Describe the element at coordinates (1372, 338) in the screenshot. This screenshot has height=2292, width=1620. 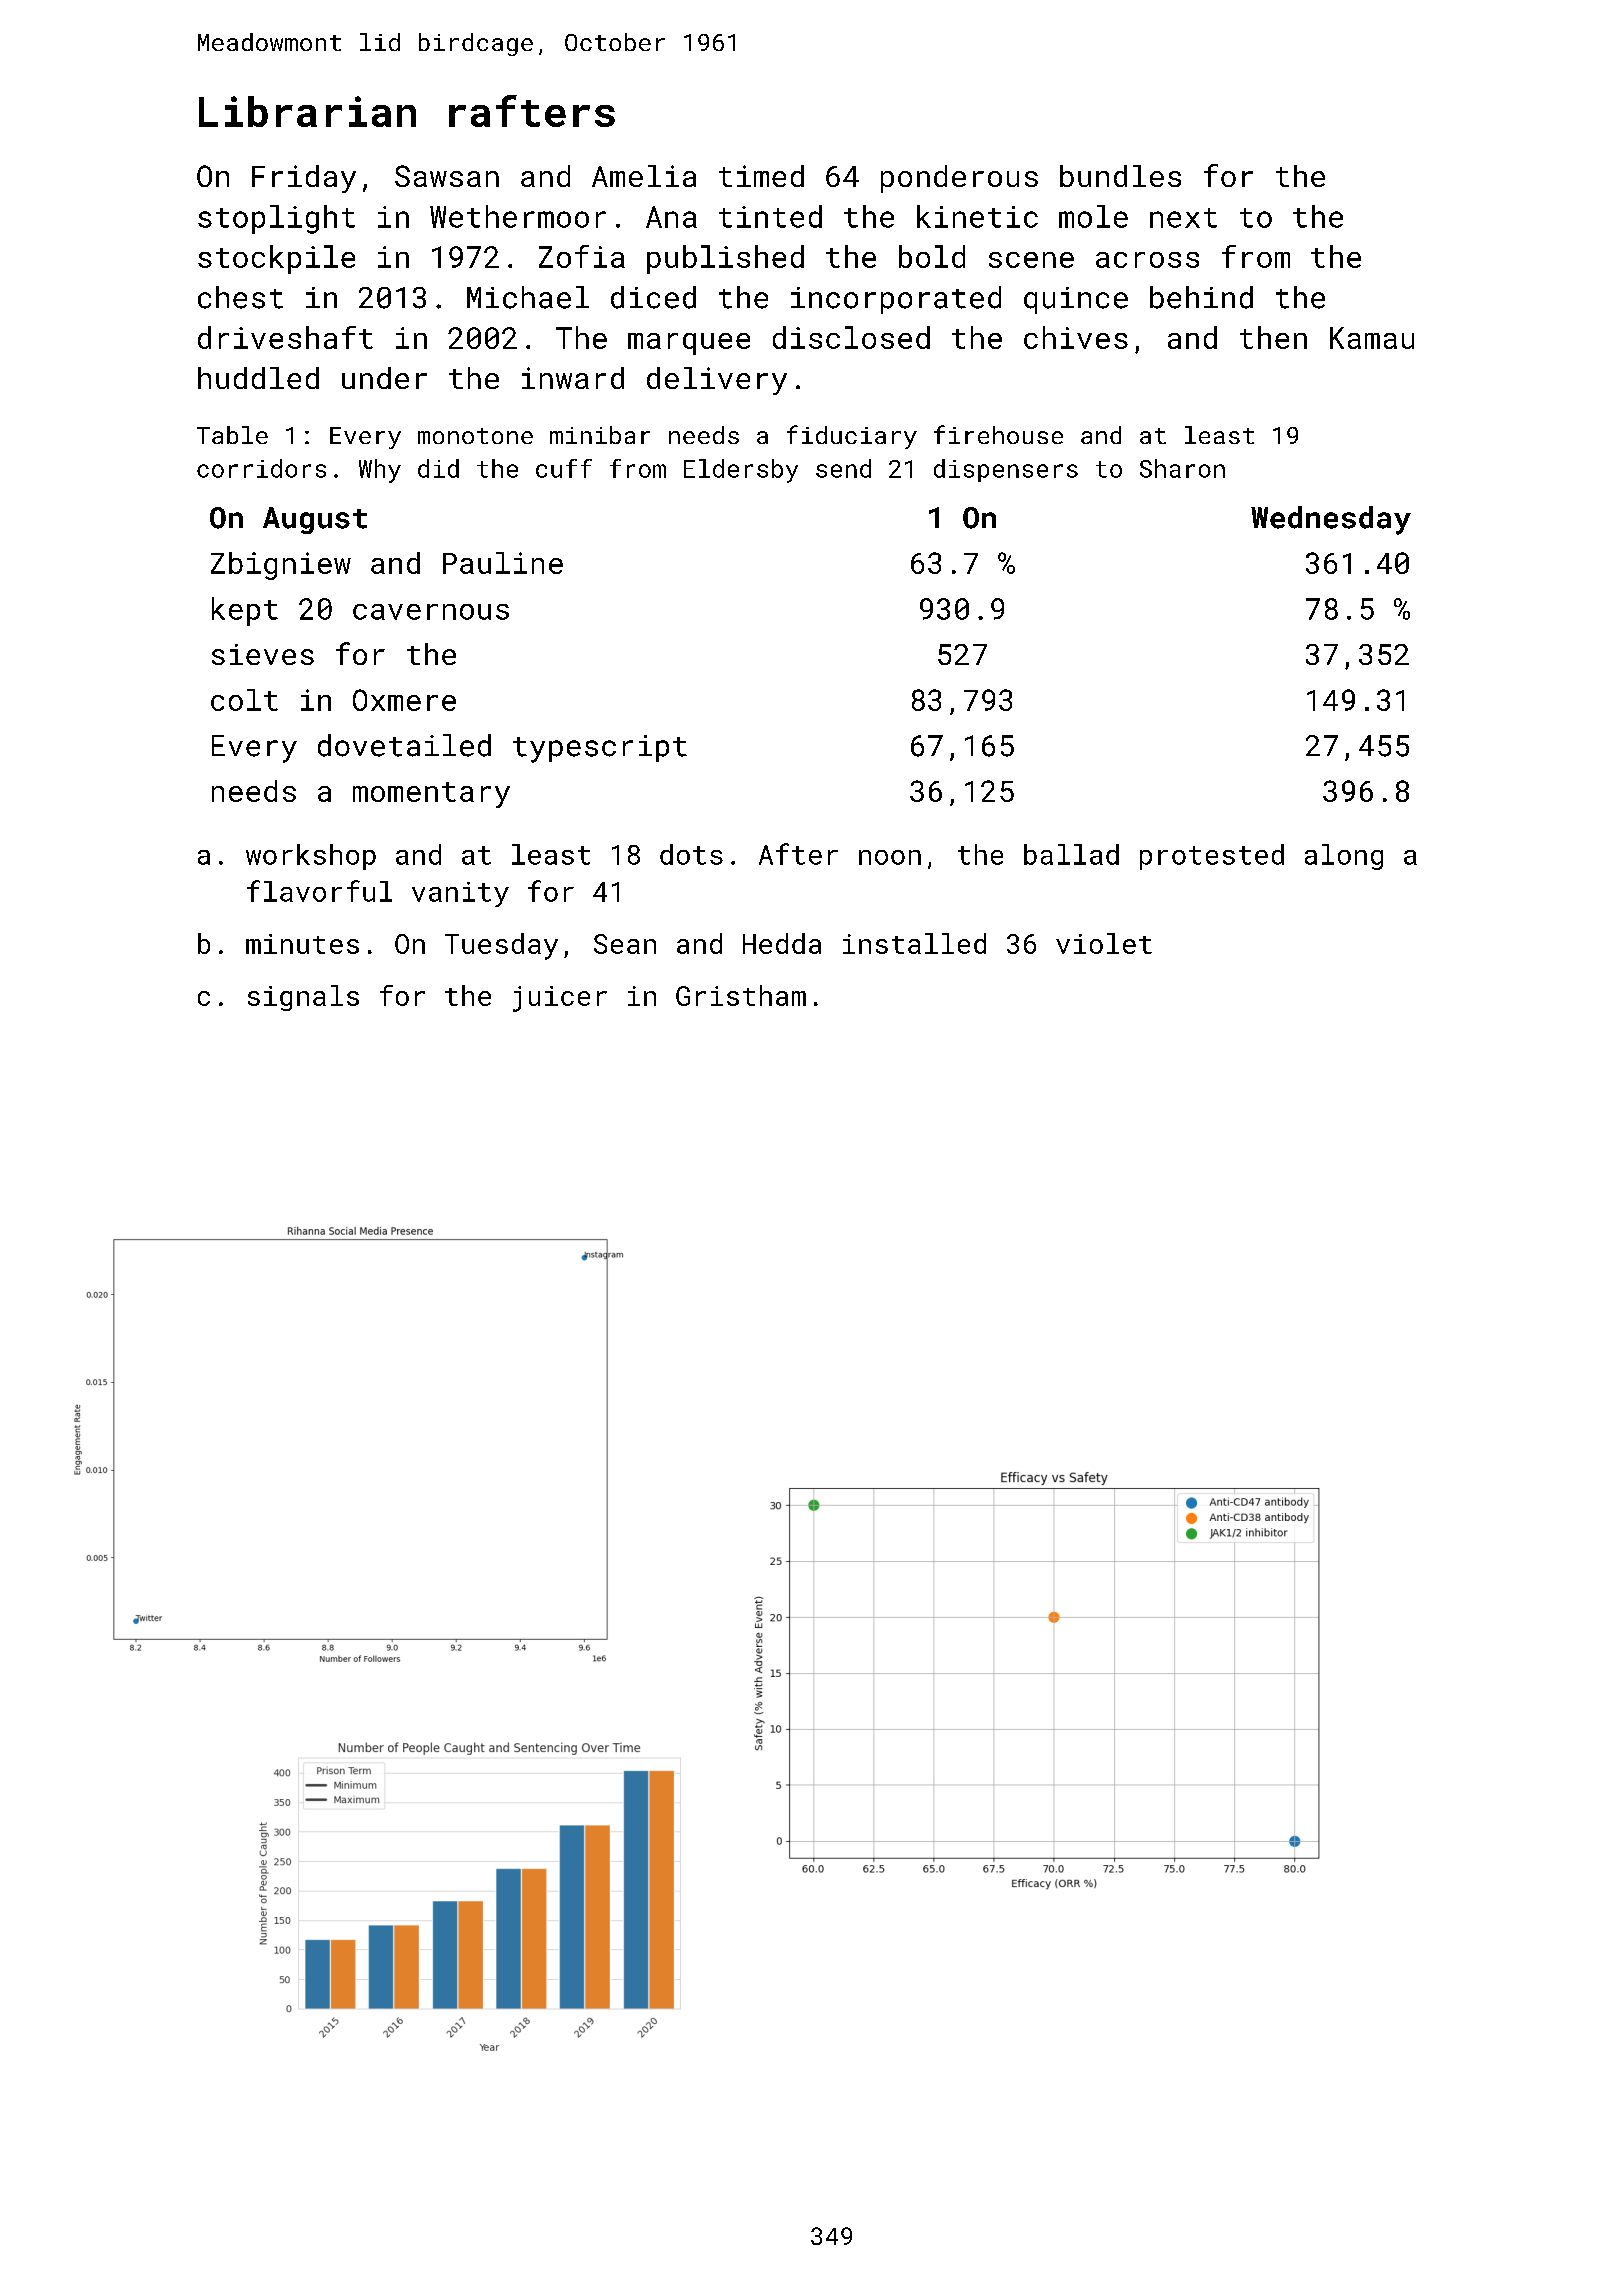
I see `Kamau` at that location.
